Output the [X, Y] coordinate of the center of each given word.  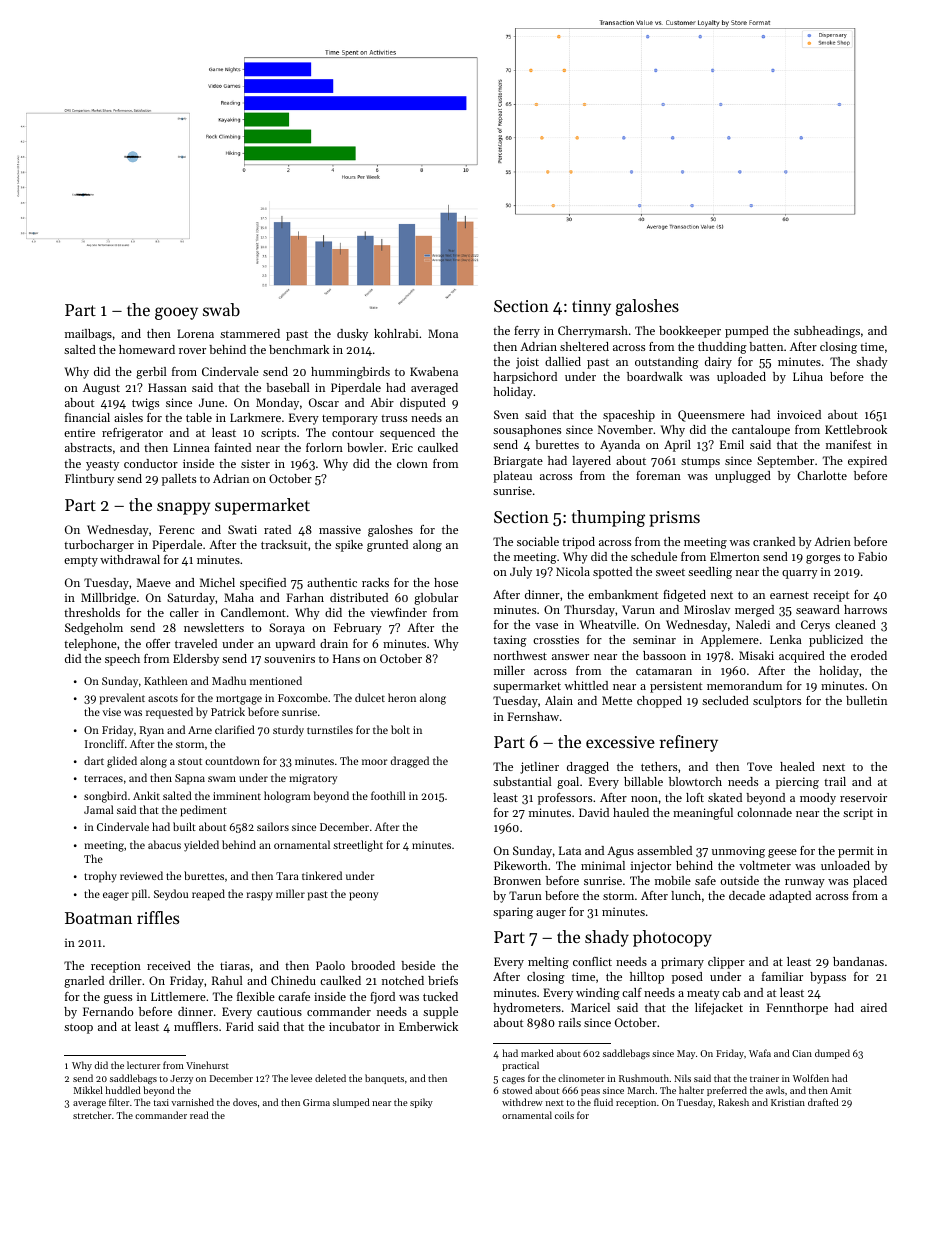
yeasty [102, 466]
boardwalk [655, 376]
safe [705, 880]
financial [87, 417]
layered [591, 462]
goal [568, 783]
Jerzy [181, 1079]
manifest [848, 444]
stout [190, 761]
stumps [700, 462]
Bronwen [517, 880]
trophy [100, 877]
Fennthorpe [797, 1009]
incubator [354, 1026]
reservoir [863, 797]
